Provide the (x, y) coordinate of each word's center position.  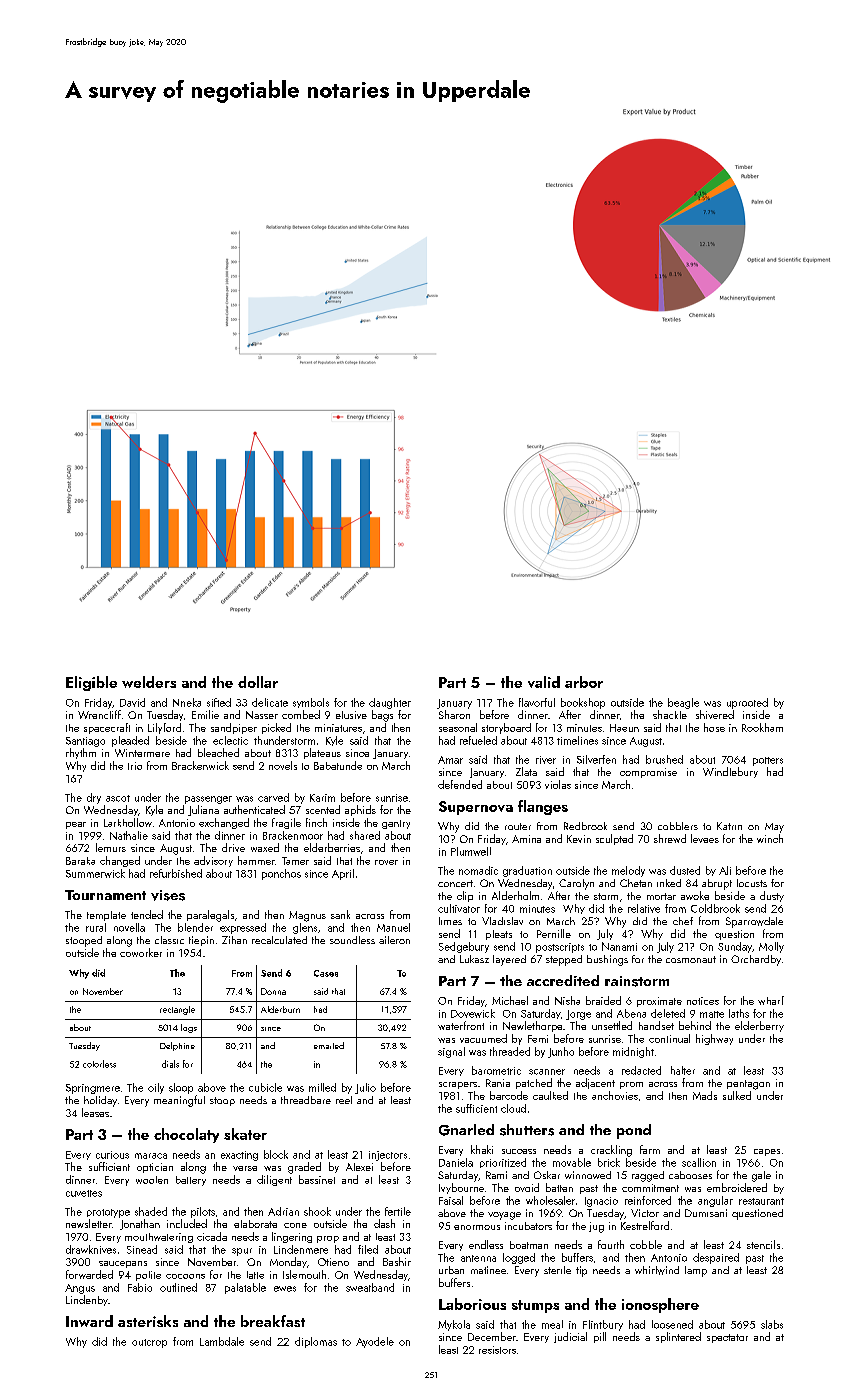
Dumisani (706, 1213)
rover (386, 862)
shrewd (670, 838)
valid (544, 682)
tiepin (201, 941)
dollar (258, 682)
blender (195, 927)
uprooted (747, 703)
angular (715, 1201)
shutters (527, 1130)
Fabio (140, 1287)
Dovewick (473, 1013)
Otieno (333, 1262)
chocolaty (186, 1135)
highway (714, 1039)
